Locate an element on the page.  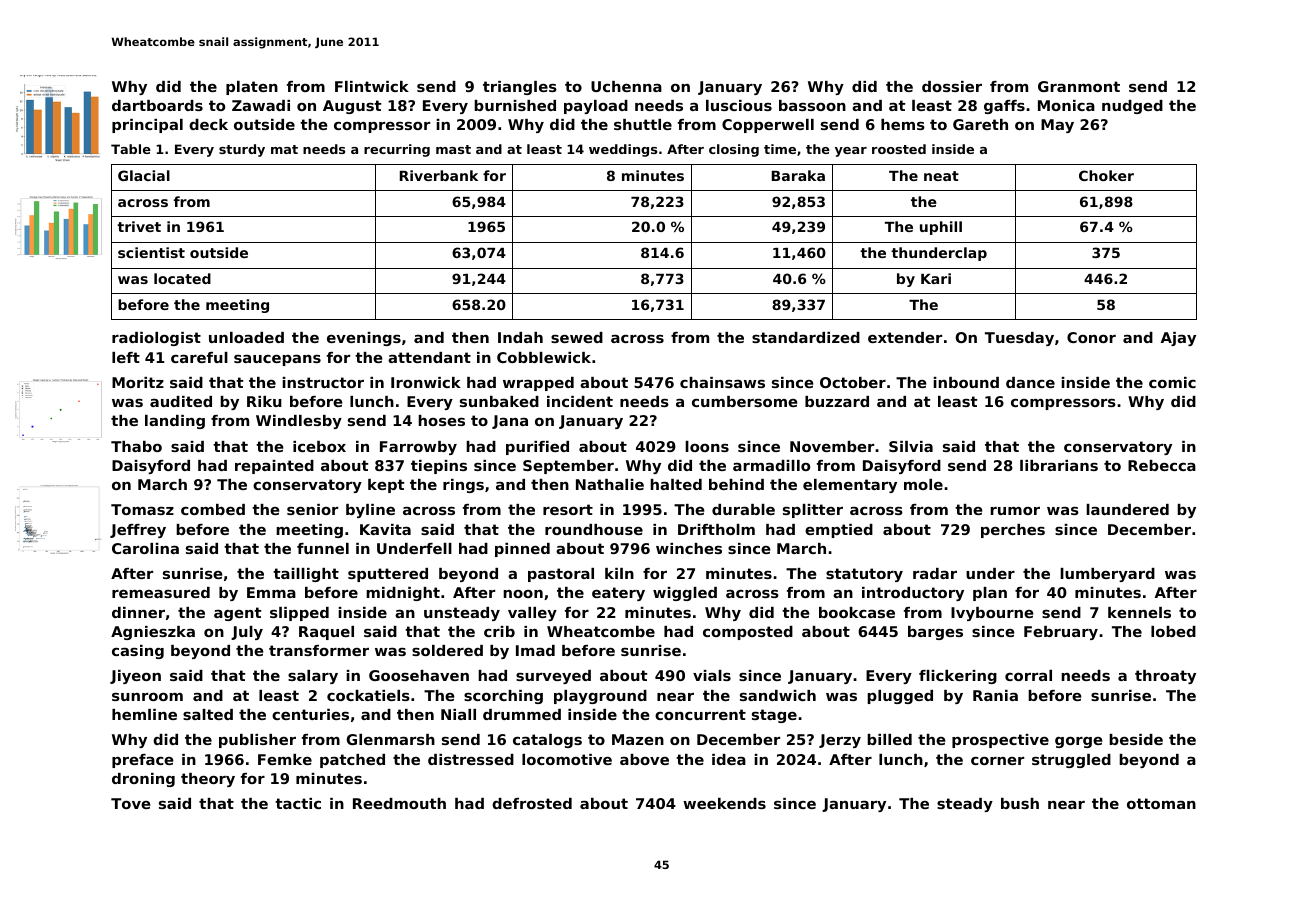
attendant is located at coordinates (429, 357).
